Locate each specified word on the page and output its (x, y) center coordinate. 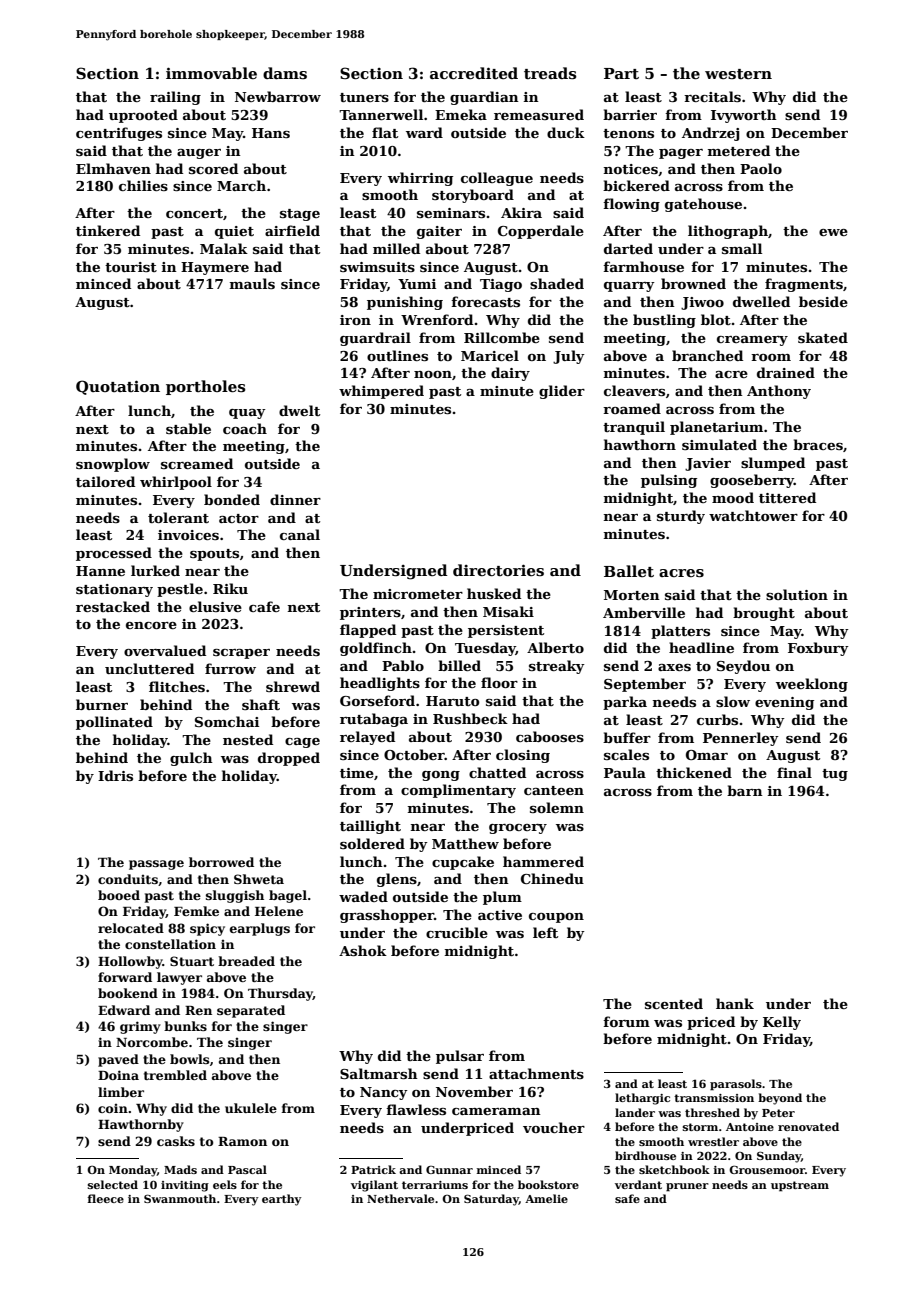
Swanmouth (180, 1198)
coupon (556, 918)
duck (566, 132)
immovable (211, 73)
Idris (115, 775)
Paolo (761, 168)
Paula (625, 772)
